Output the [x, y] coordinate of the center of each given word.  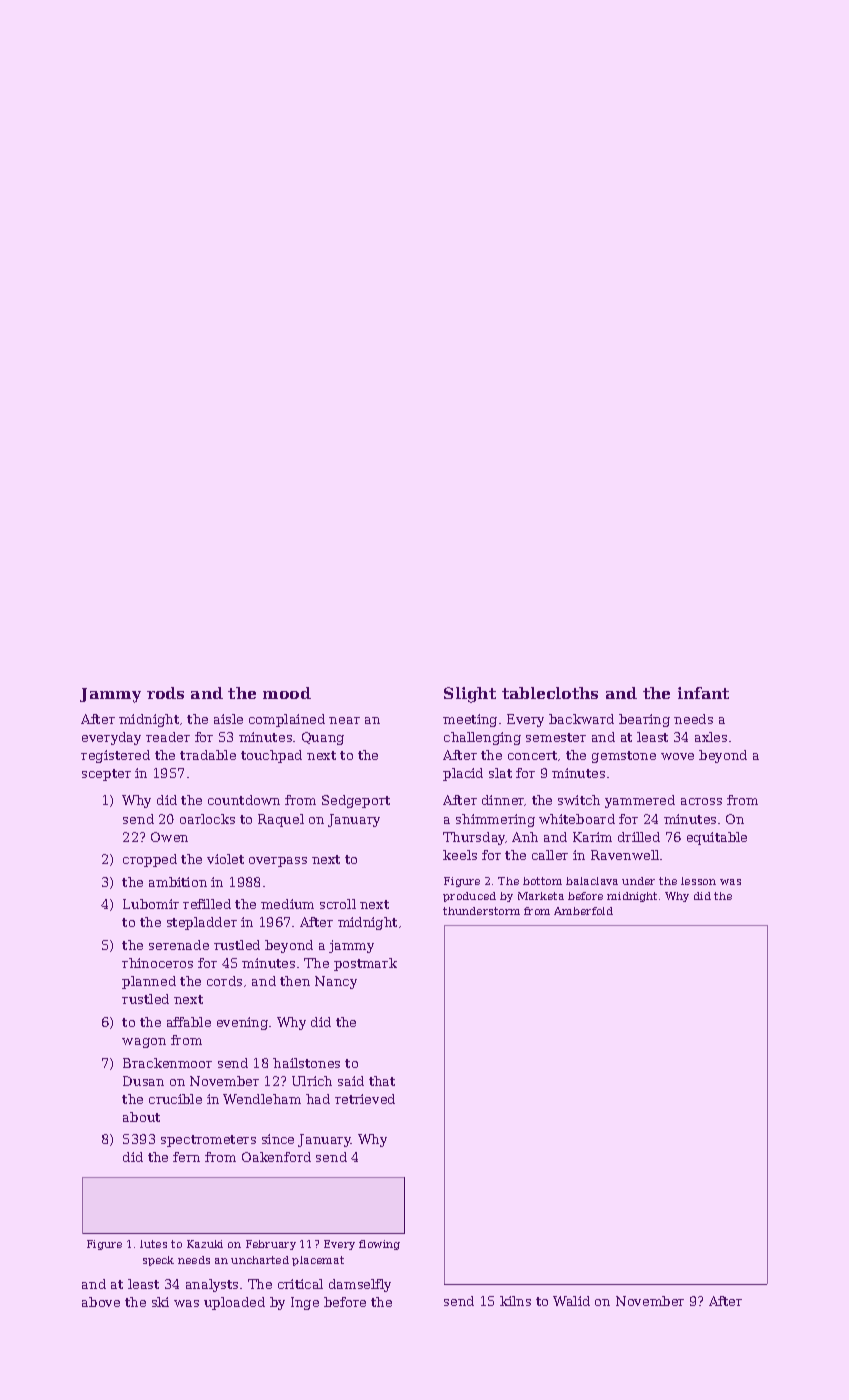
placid [463, 774]
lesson [698, 881]
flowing [379, 1245]
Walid [571, 1301]
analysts [212, 1285]
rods [165, 693]
